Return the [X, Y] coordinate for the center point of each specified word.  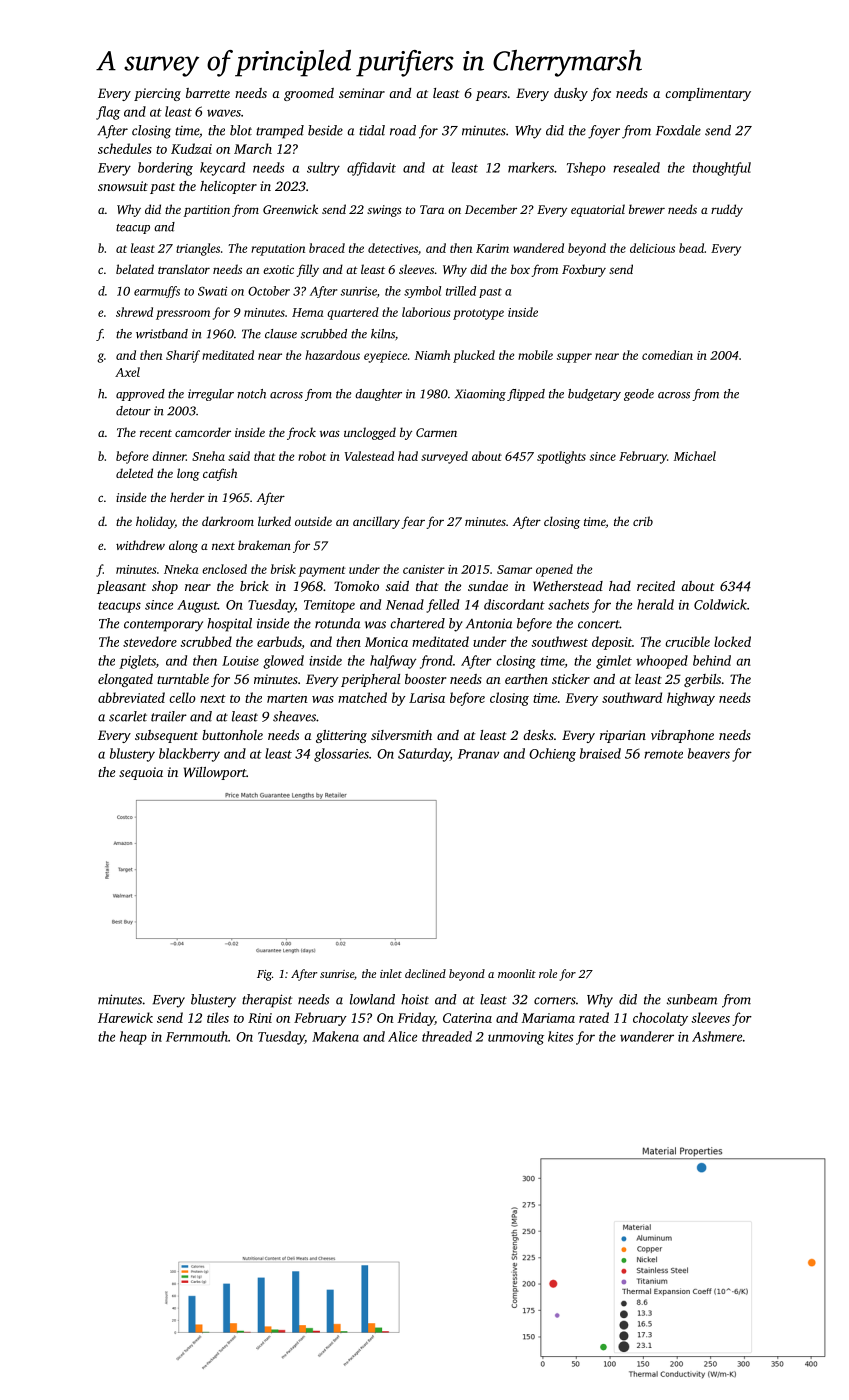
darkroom [228, 521]
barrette [208, 93]
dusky [571, 94]
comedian [667, 355]
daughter [378, 395]
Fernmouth [197, 1036]
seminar [362, 93]
